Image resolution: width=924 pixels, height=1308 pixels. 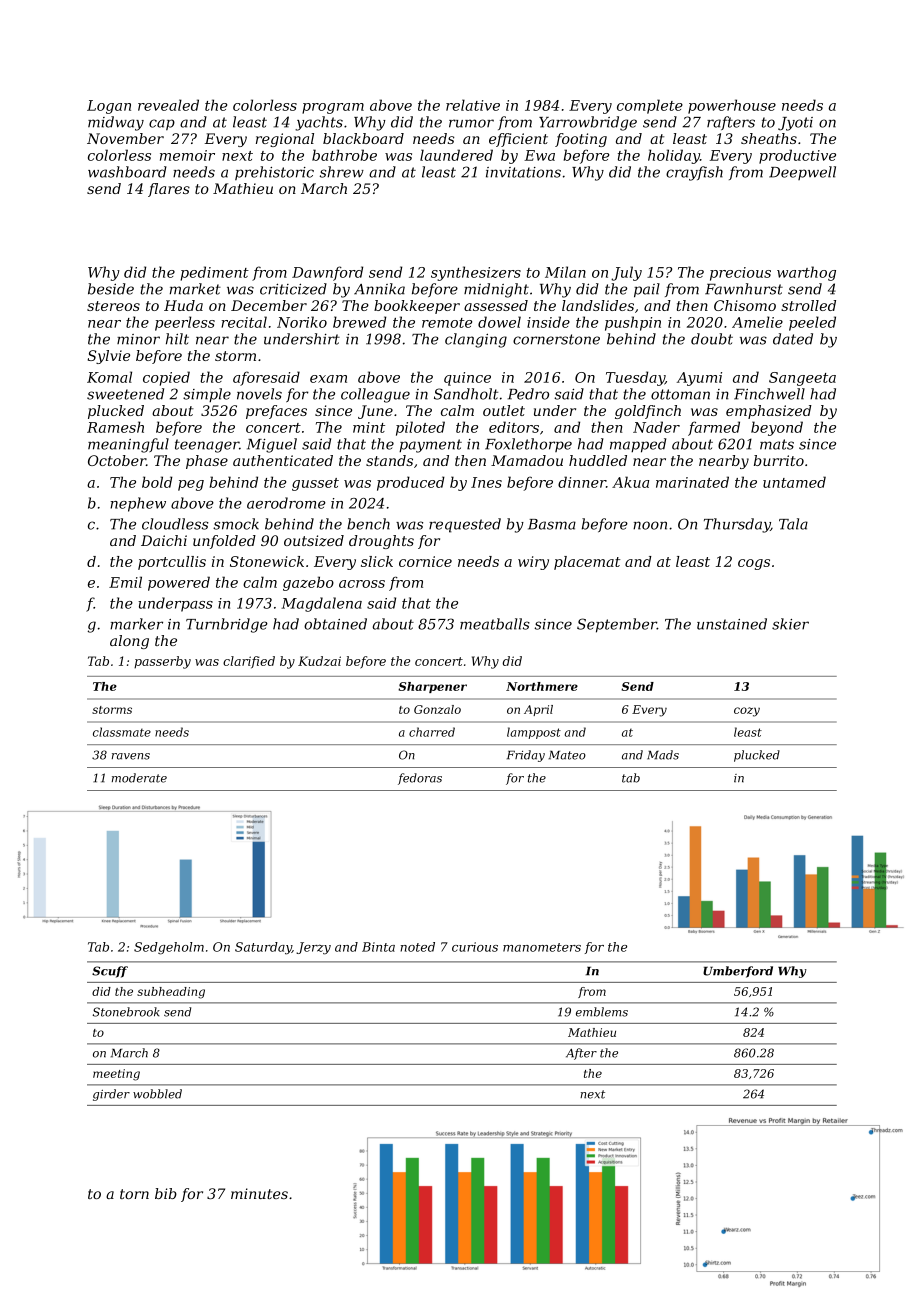 What do you see at coordinates (747, 712) in the image?
I see `cozy` at bounding box center [747, 712].
